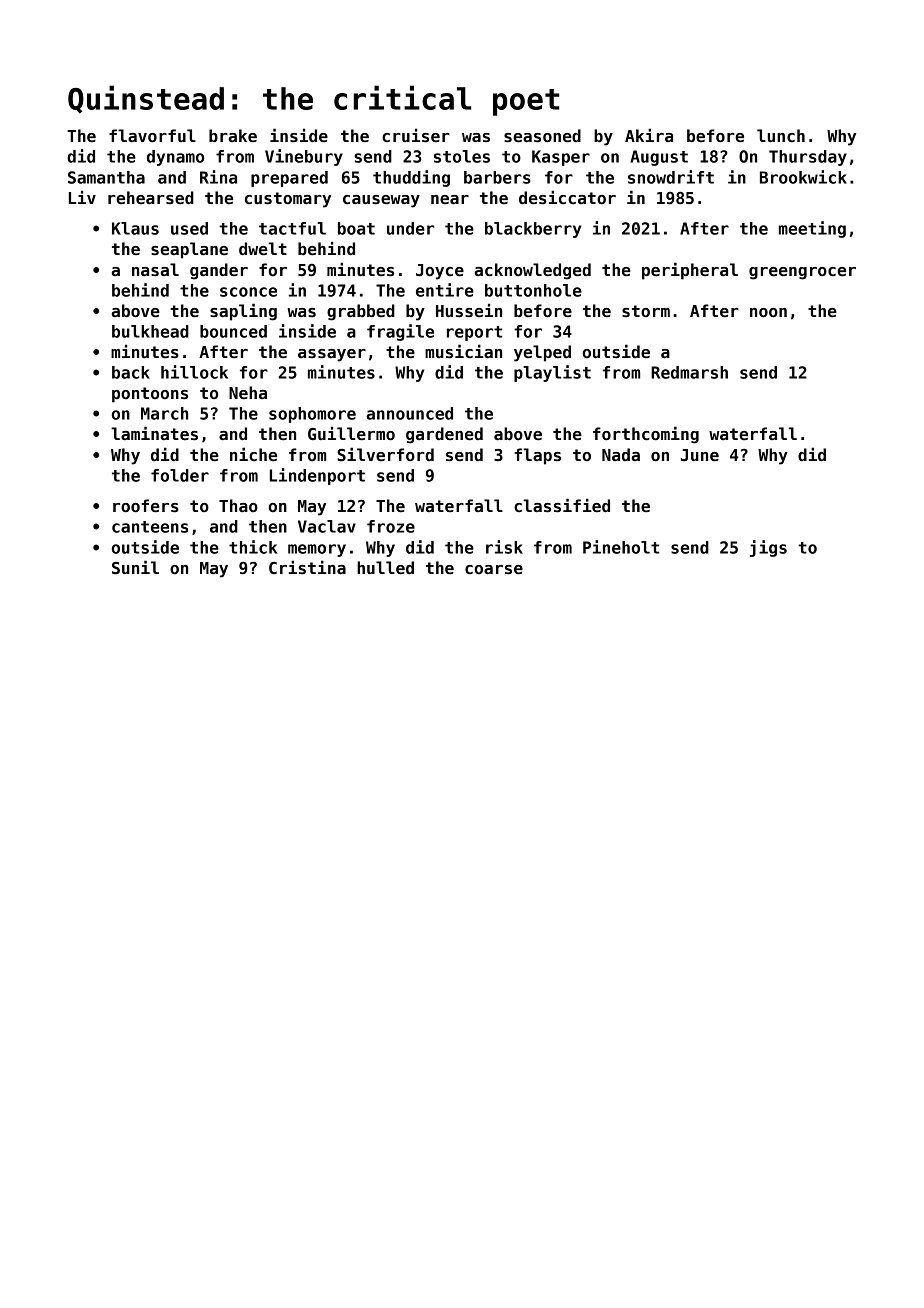 This document has height=1308, width=924. I want to click on nasal, so click(155, 270).
